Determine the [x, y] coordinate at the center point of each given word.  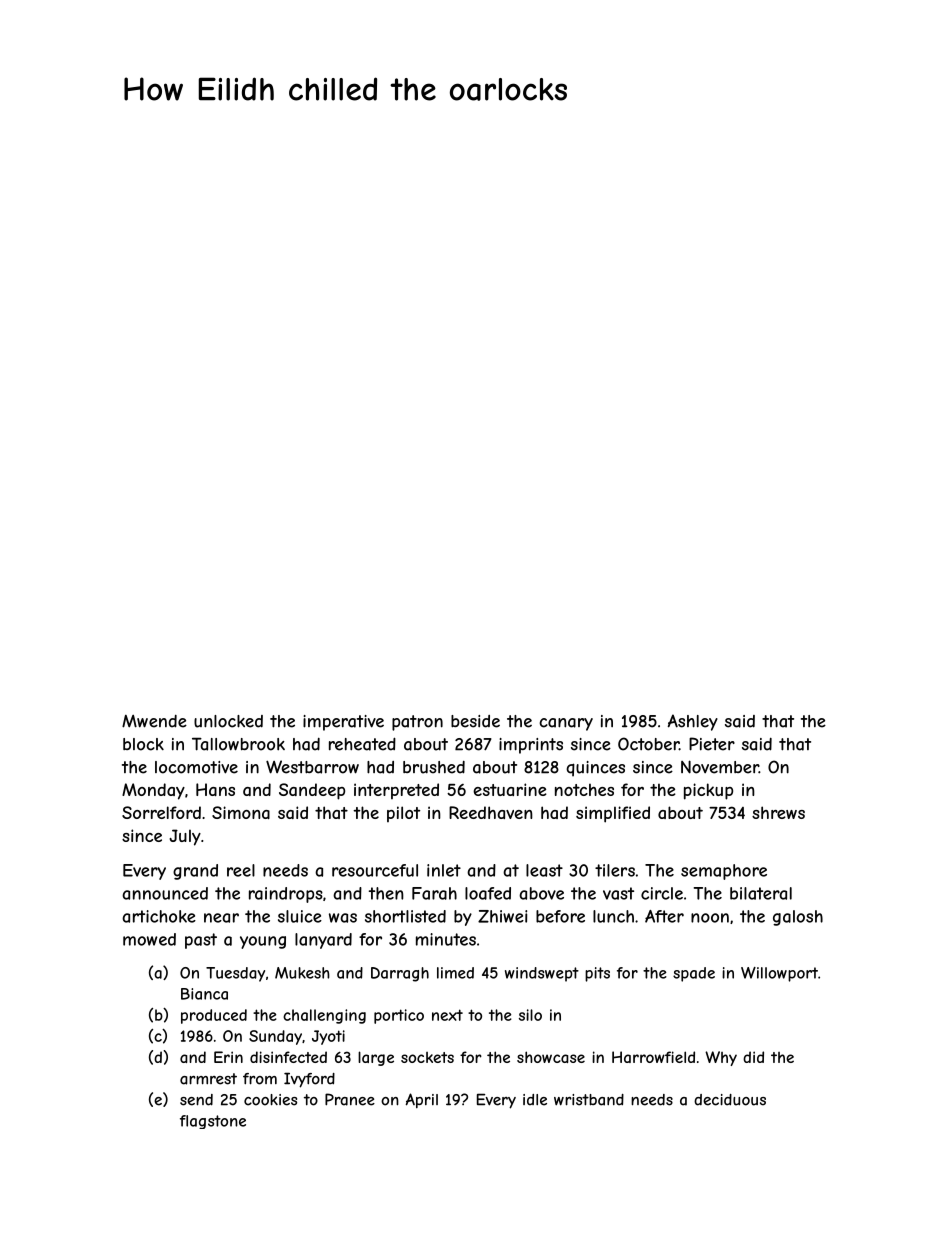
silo [530, 1015]
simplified [613, 814]
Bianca [204, 994]
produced [214, 1016]
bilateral [761, 893]
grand [195, 872]
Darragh [400, 974]
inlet [444, 870]
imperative [343, 723]
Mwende [154, 721]
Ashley [692, 722]
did [753, 1057]
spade [694, 974]
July [185, 837]
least [544, 870]
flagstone [213, 1122]
